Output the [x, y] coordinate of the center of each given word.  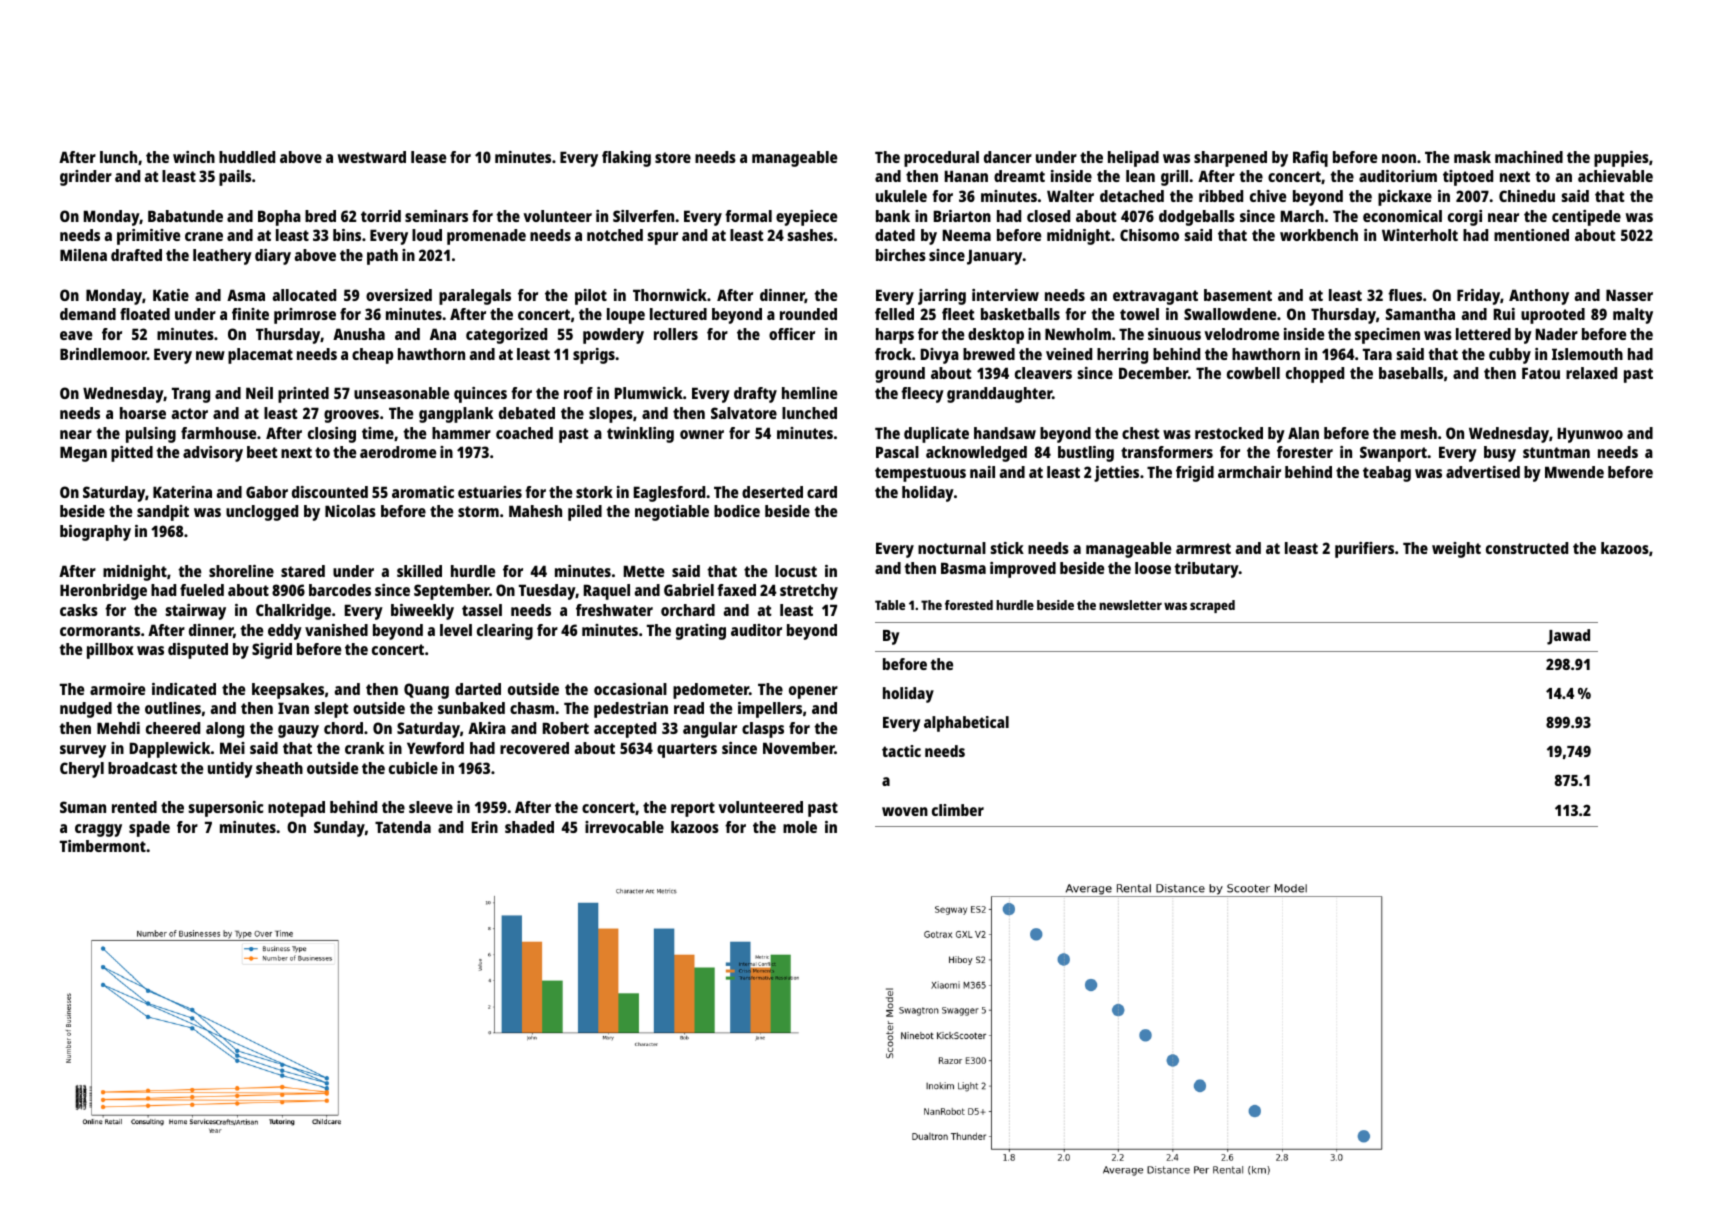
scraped [1212, 606]
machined [1529, 157]
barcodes [340, 590]
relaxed [1591, 373]
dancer [1008, 157]
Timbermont [103, 846]
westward [372, 157]
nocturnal [952, 548]
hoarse [143, 413]
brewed [989, 354]
